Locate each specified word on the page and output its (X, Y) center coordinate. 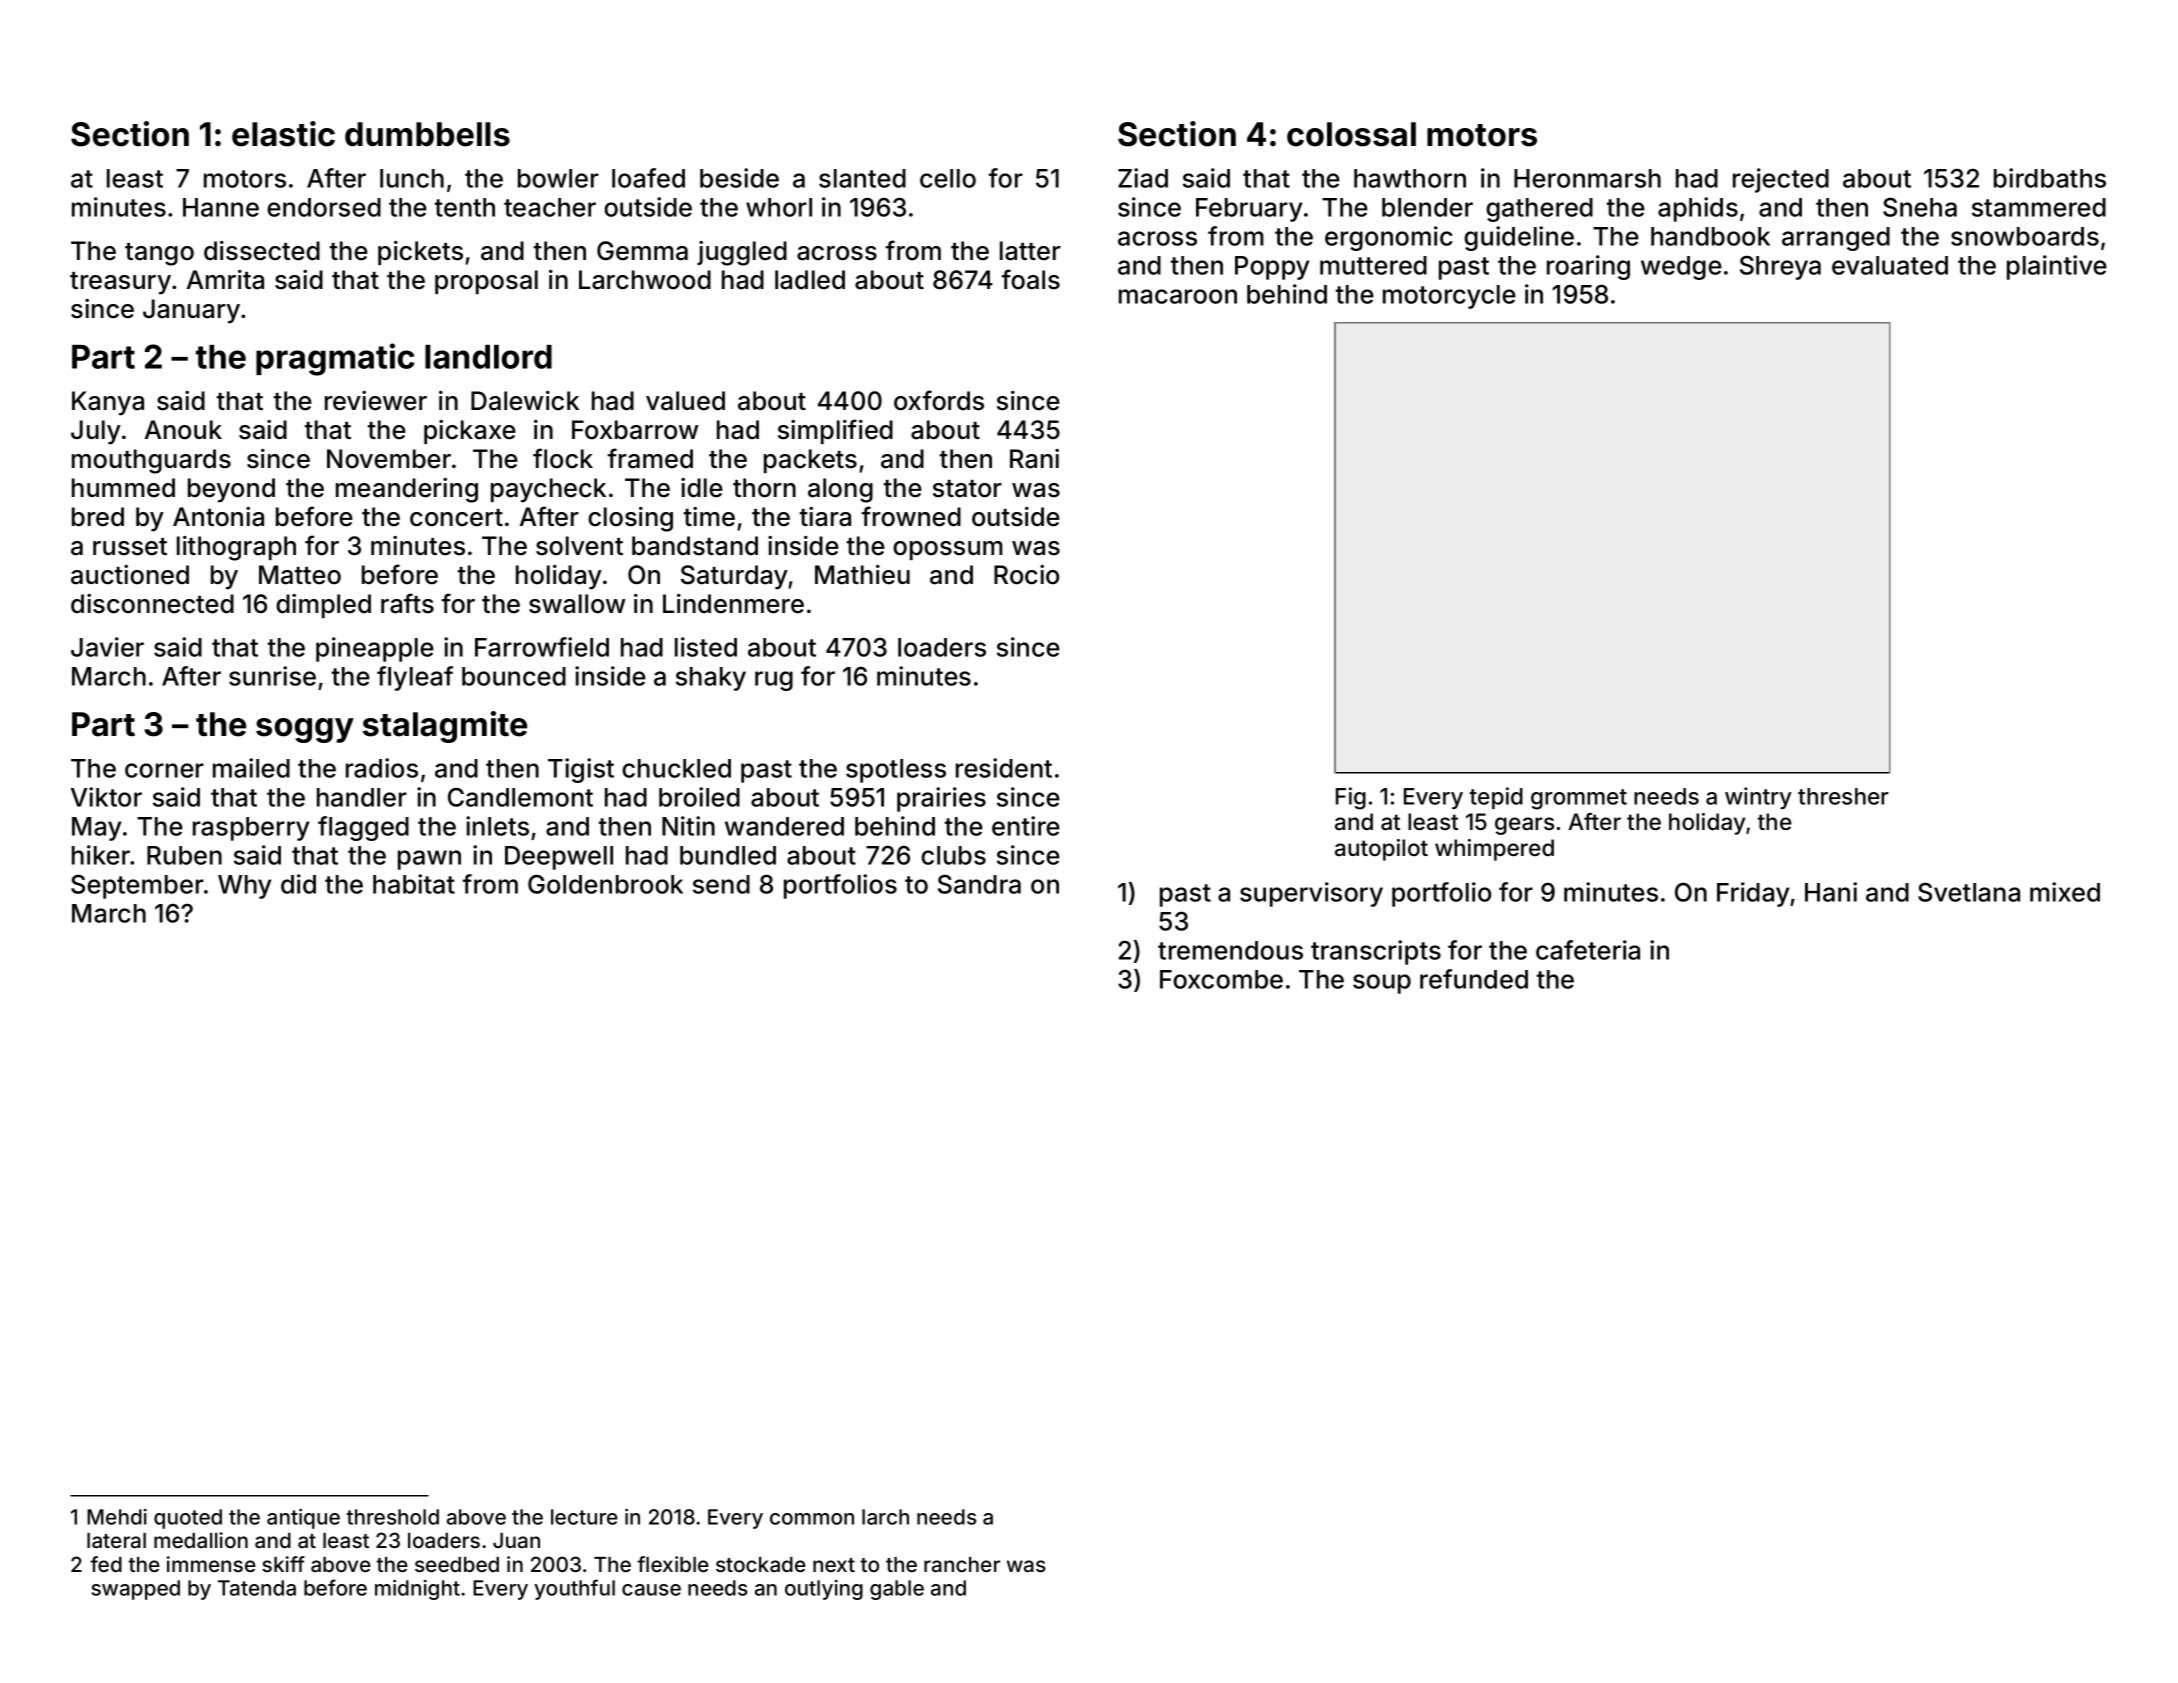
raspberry (251, 829)
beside (739, 178)
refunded (1474, 979)
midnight (417, 1590)
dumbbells (427, 134)
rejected (1781, 180)
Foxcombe (1221, 979)
